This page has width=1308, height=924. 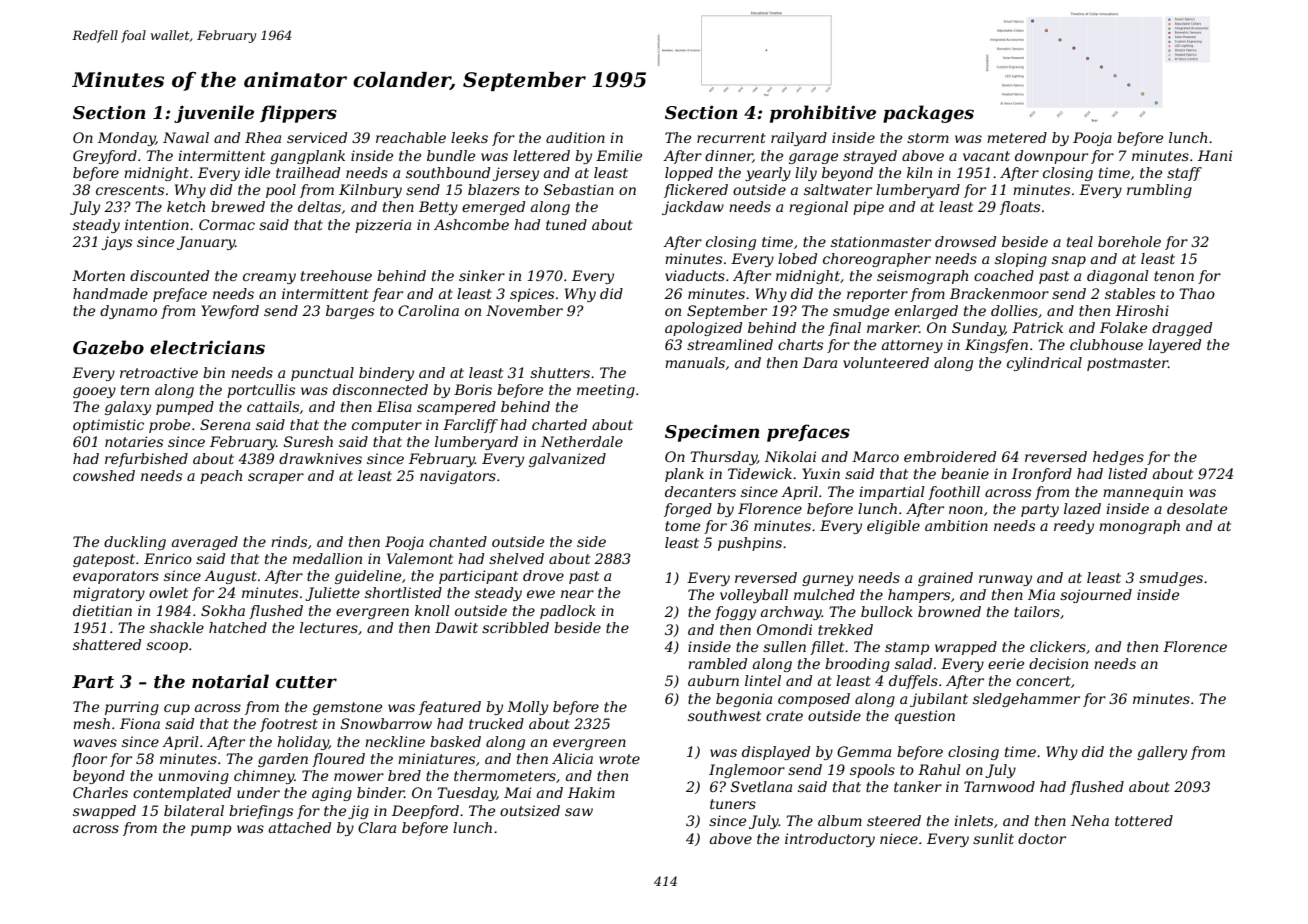 I want to click on Dawit, so click(x=456, y=627).
